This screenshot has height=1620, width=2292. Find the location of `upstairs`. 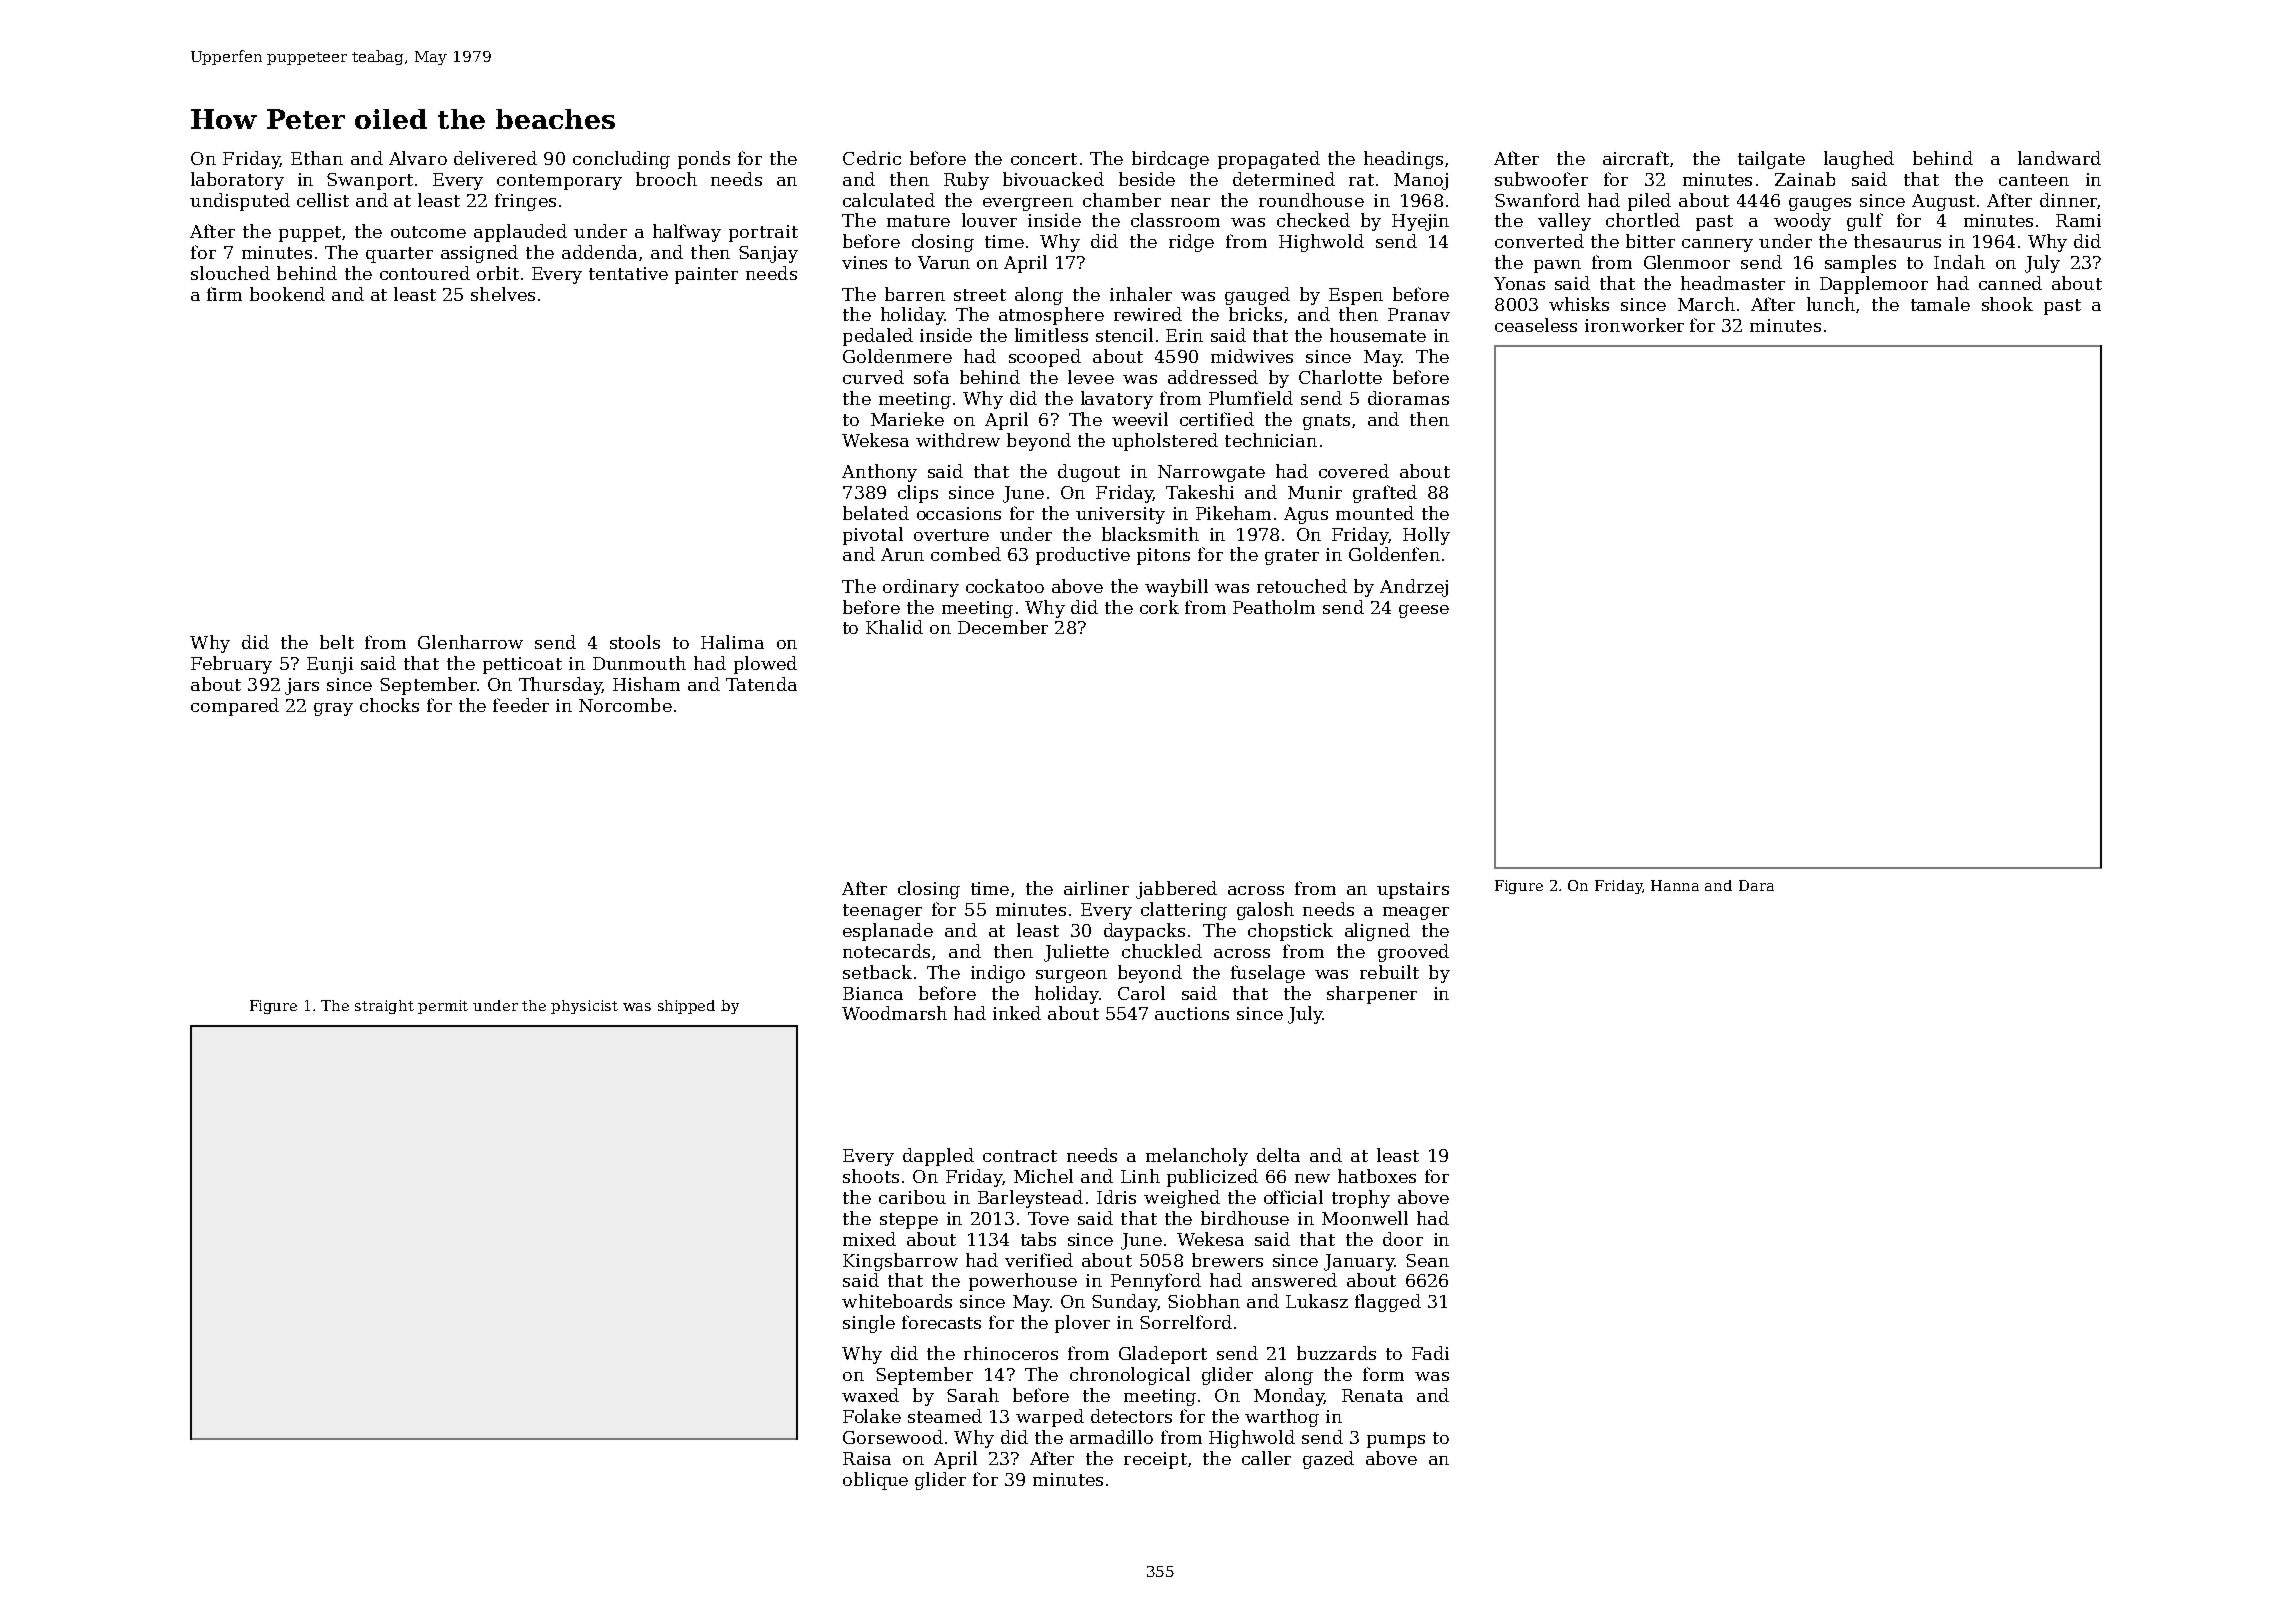

upstairs is located at coordinates (1413, 890).
